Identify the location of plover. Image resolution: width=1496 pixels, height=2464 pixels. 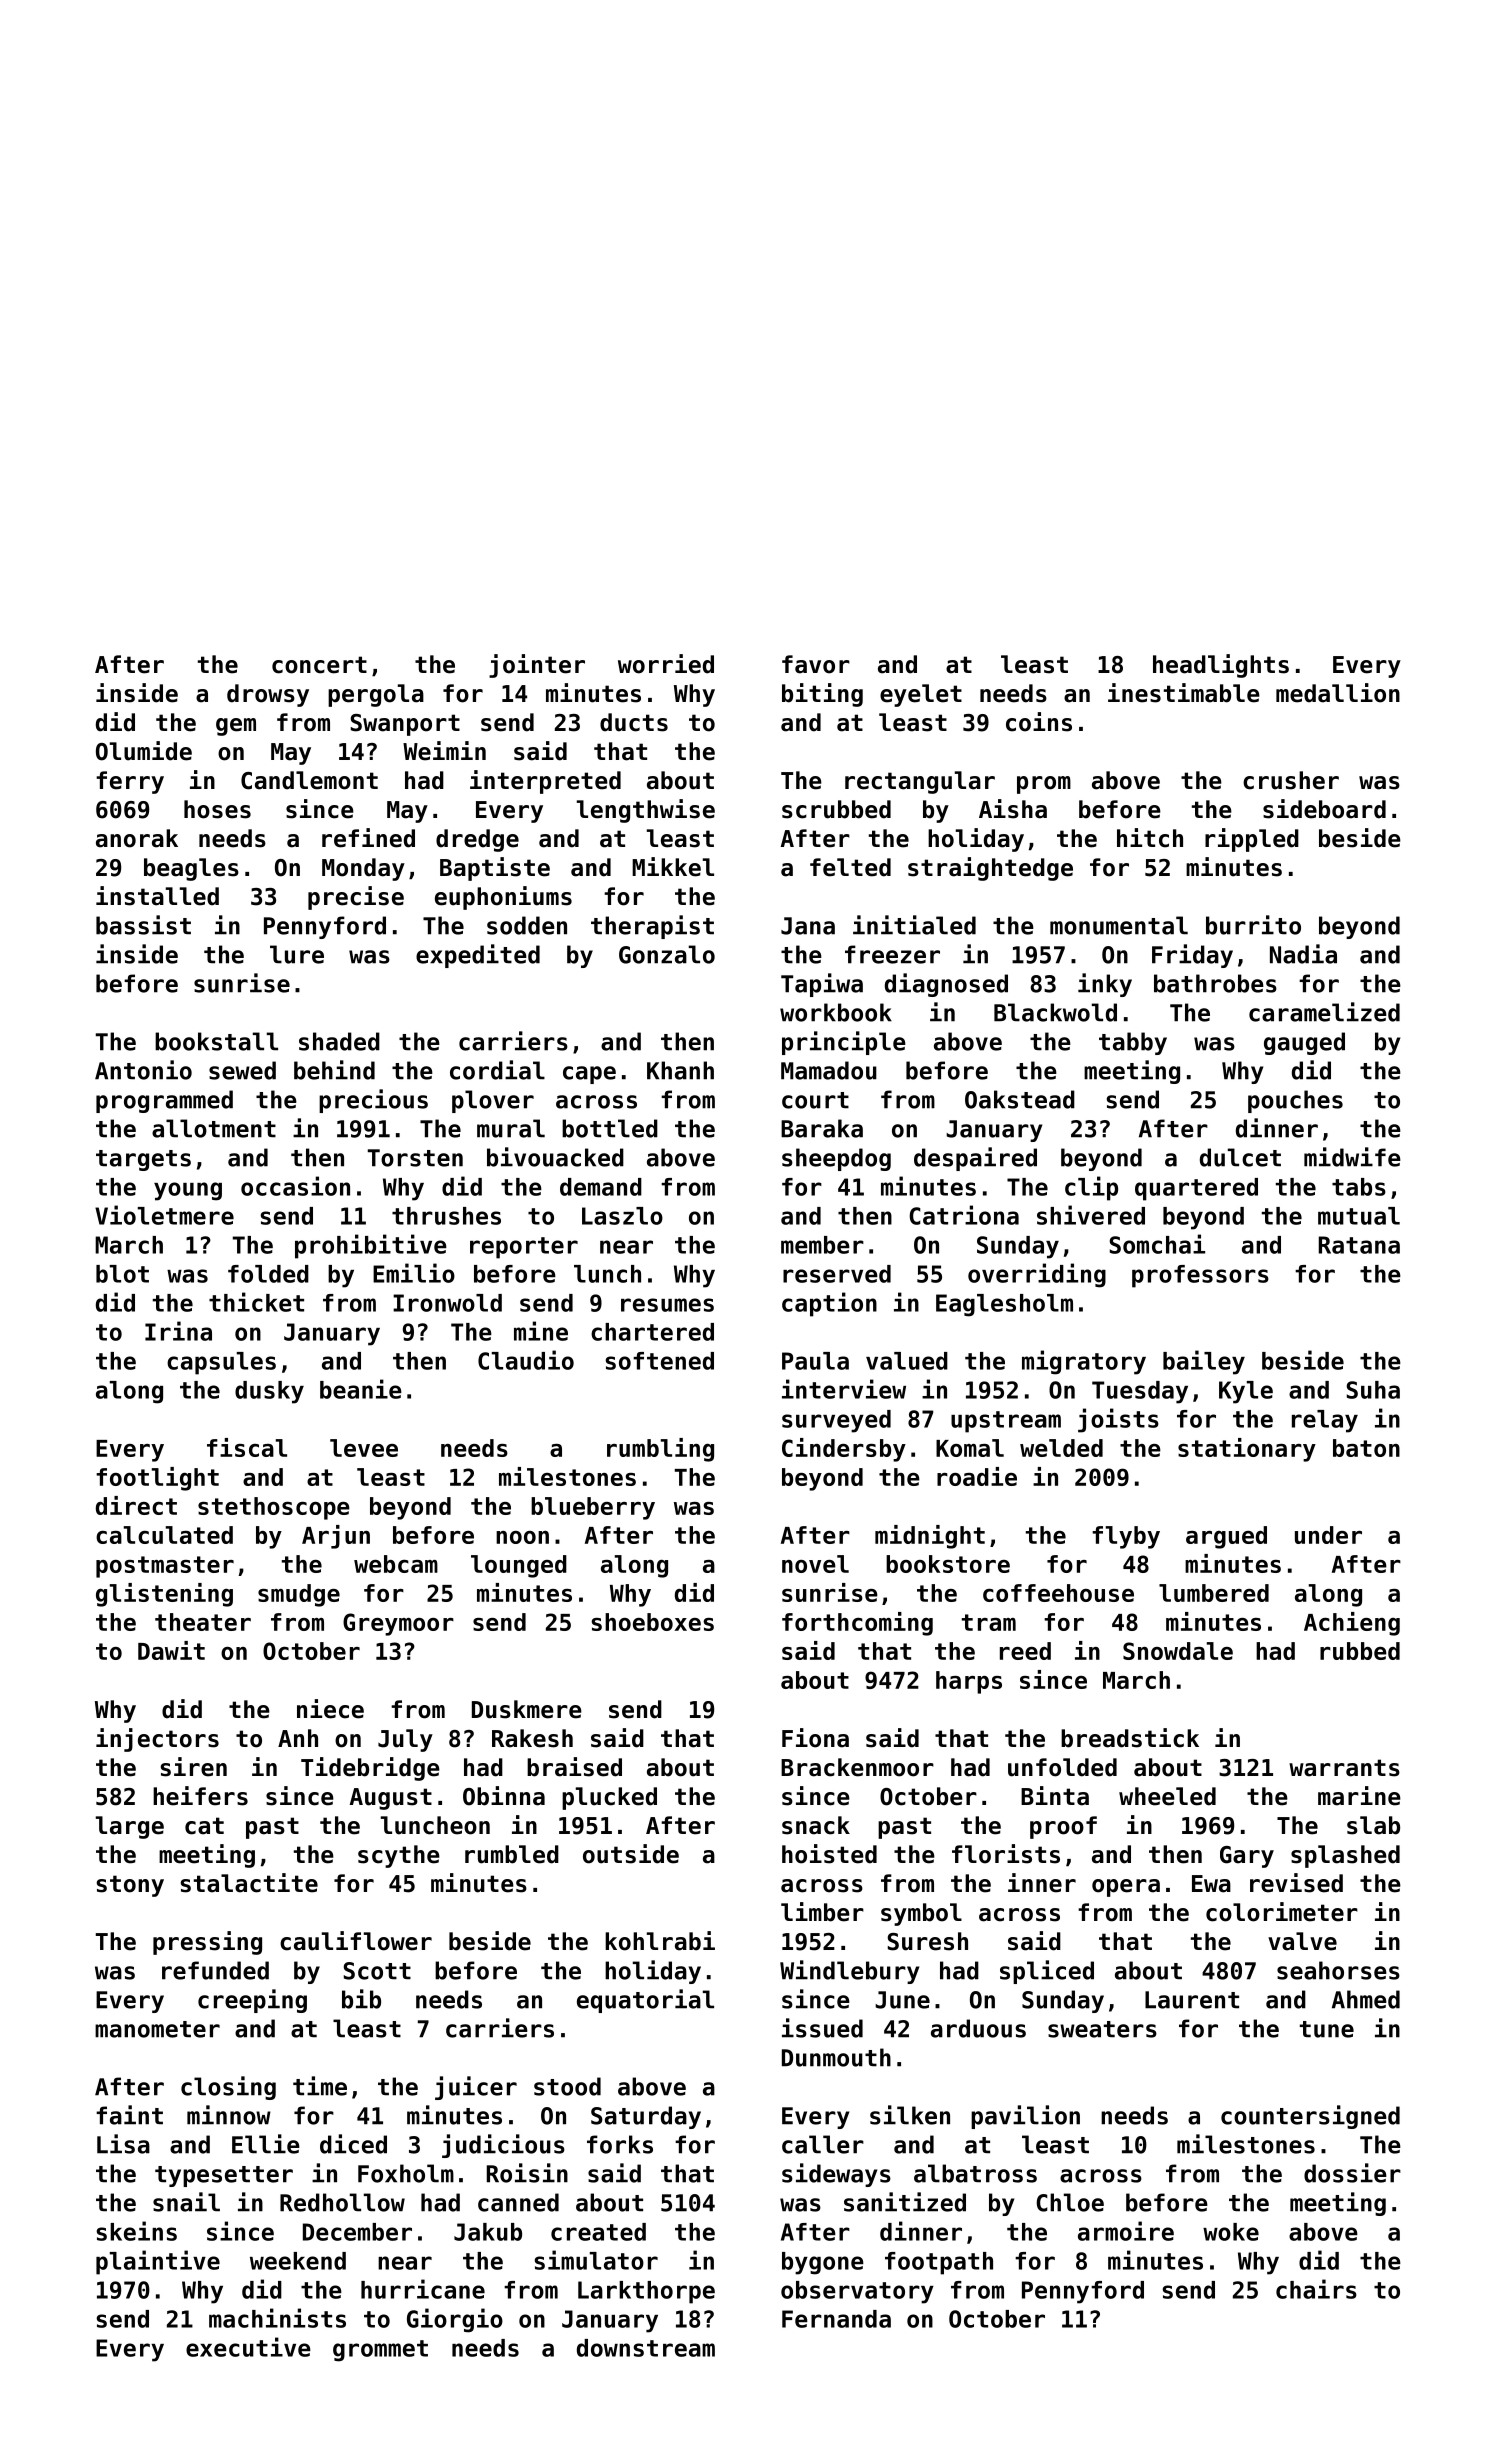
(493, 1101).
